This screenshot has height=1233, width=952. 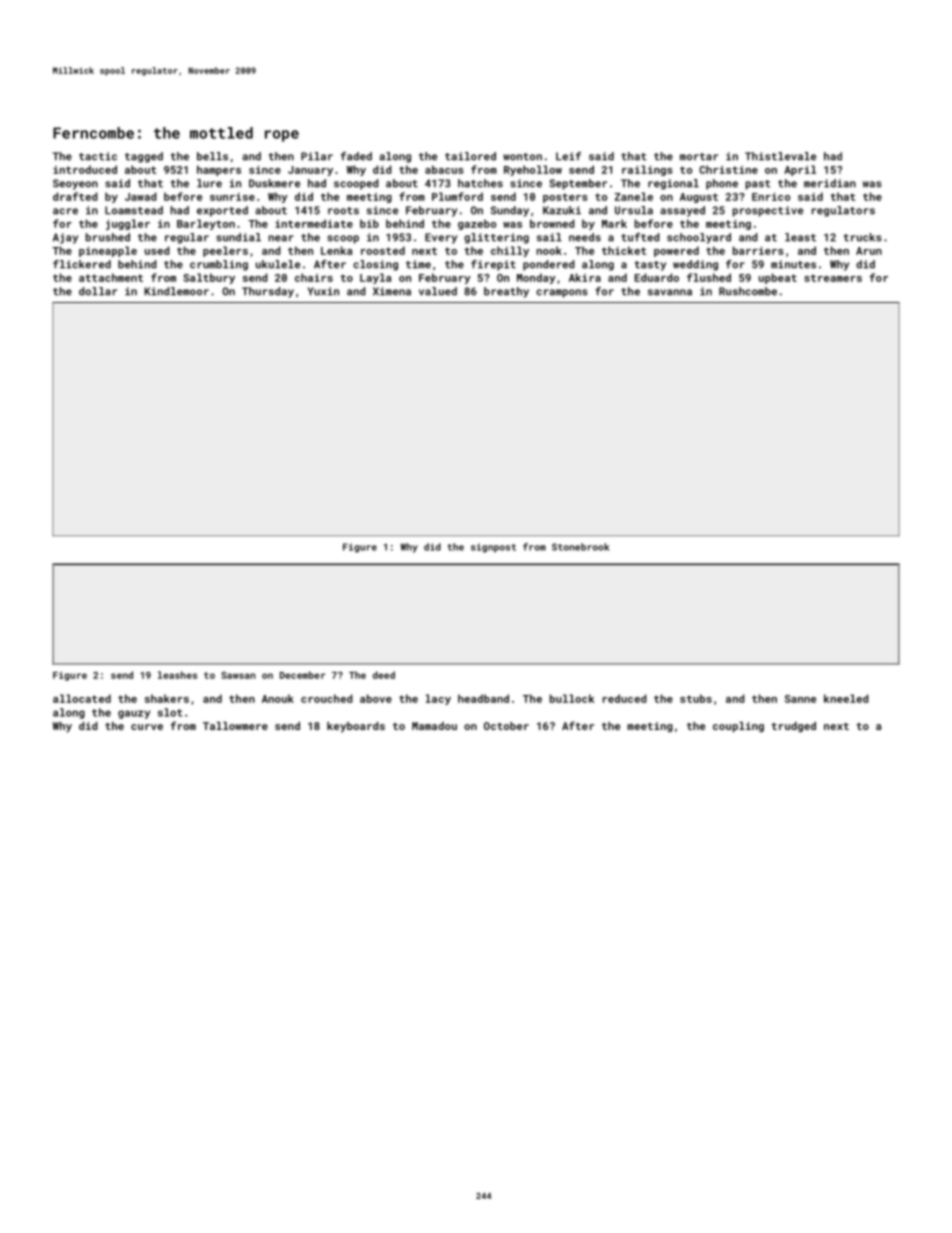 What do you see at coordinates (384, 675) in the screenshot?
I see `deed` at bounding box center [384, 675].
